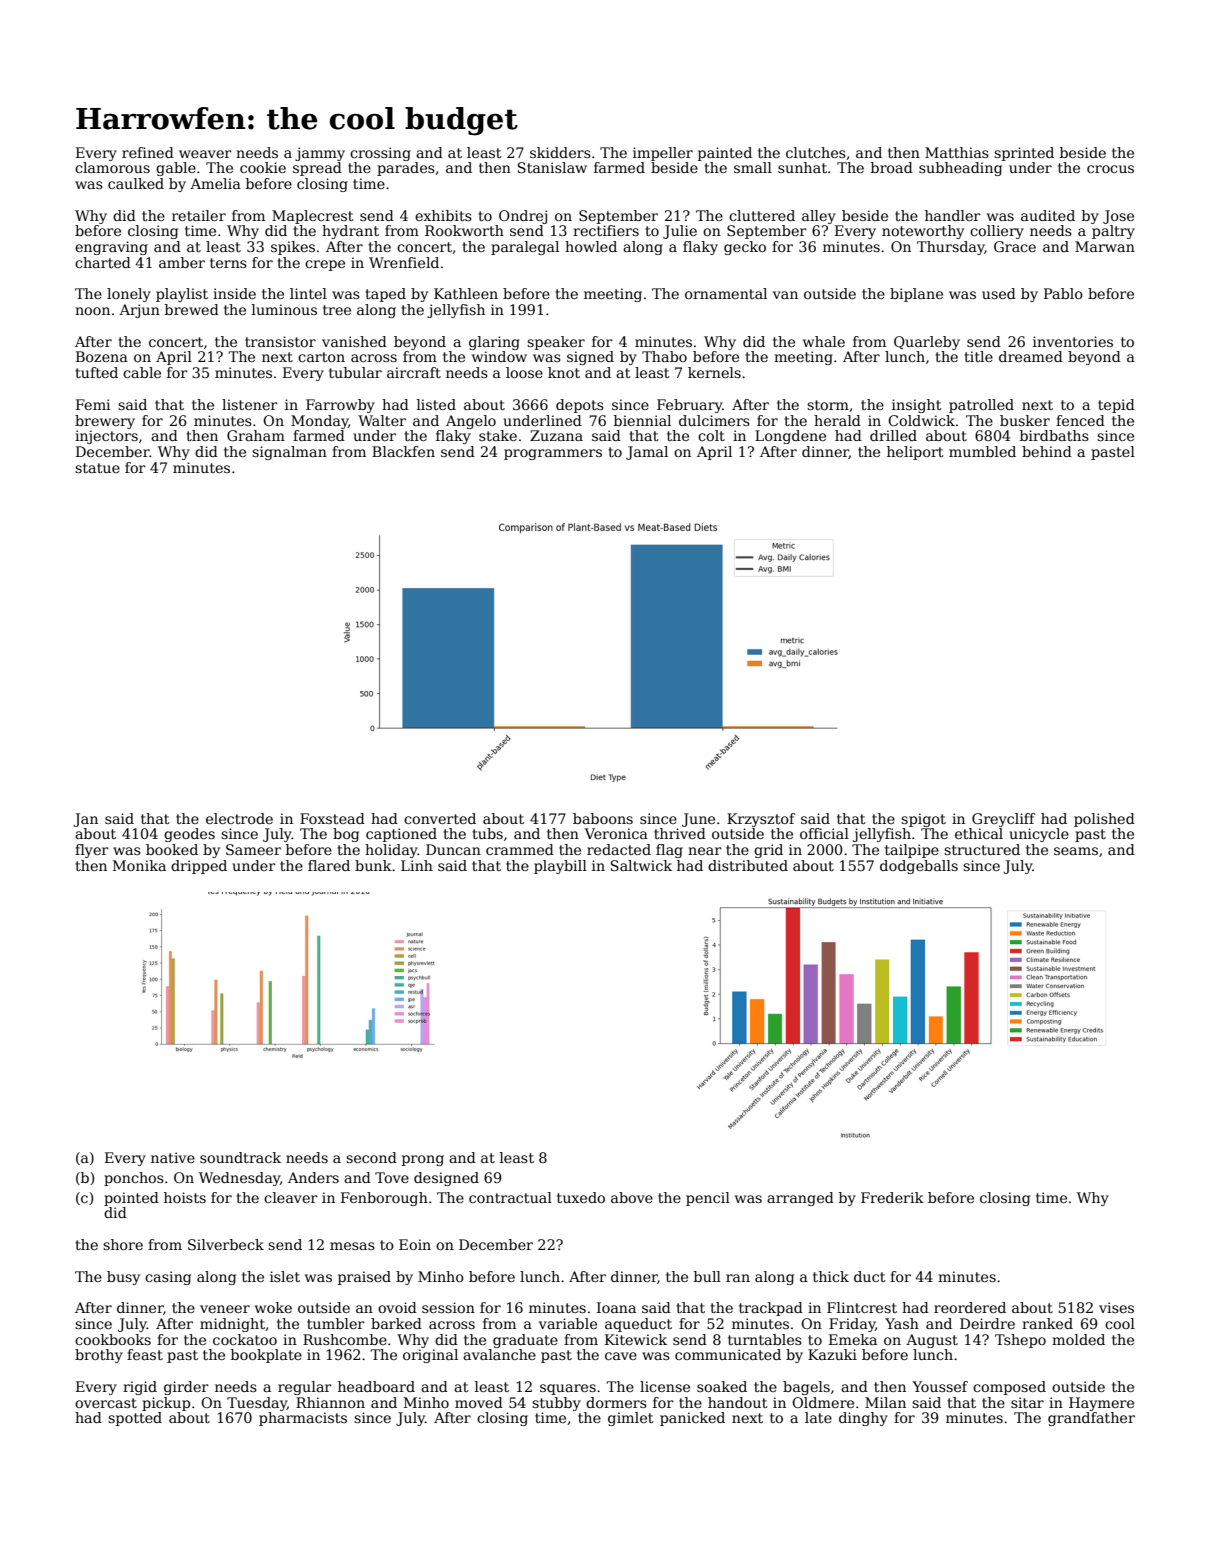 The width and height of the screenshot is (1210, 1565). I want to click on clamorous, so click(112, 167).
